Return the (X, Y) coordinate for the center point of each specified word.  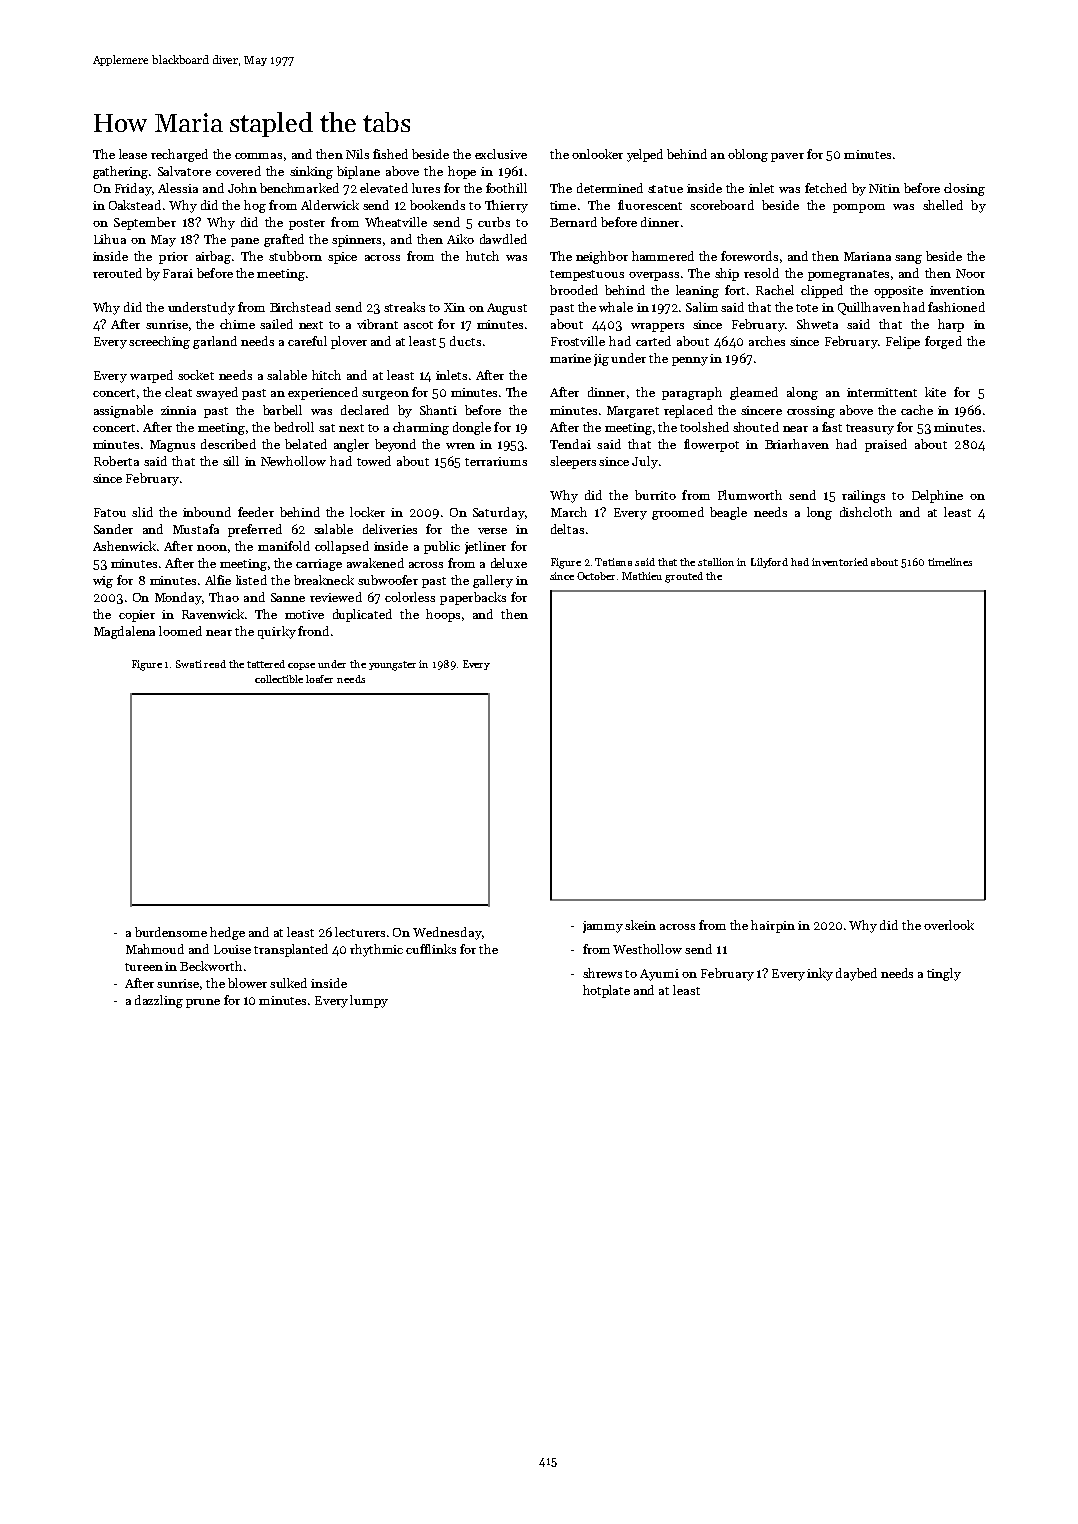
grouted (684, 577)
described (228, 444)
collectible (279, 679)
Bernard (573, 222)
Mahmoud (155, 949)
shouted (756, 427)
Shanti (438, 410)
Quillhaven (869, 308)
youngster (392, 666)
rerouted (117, 273)
